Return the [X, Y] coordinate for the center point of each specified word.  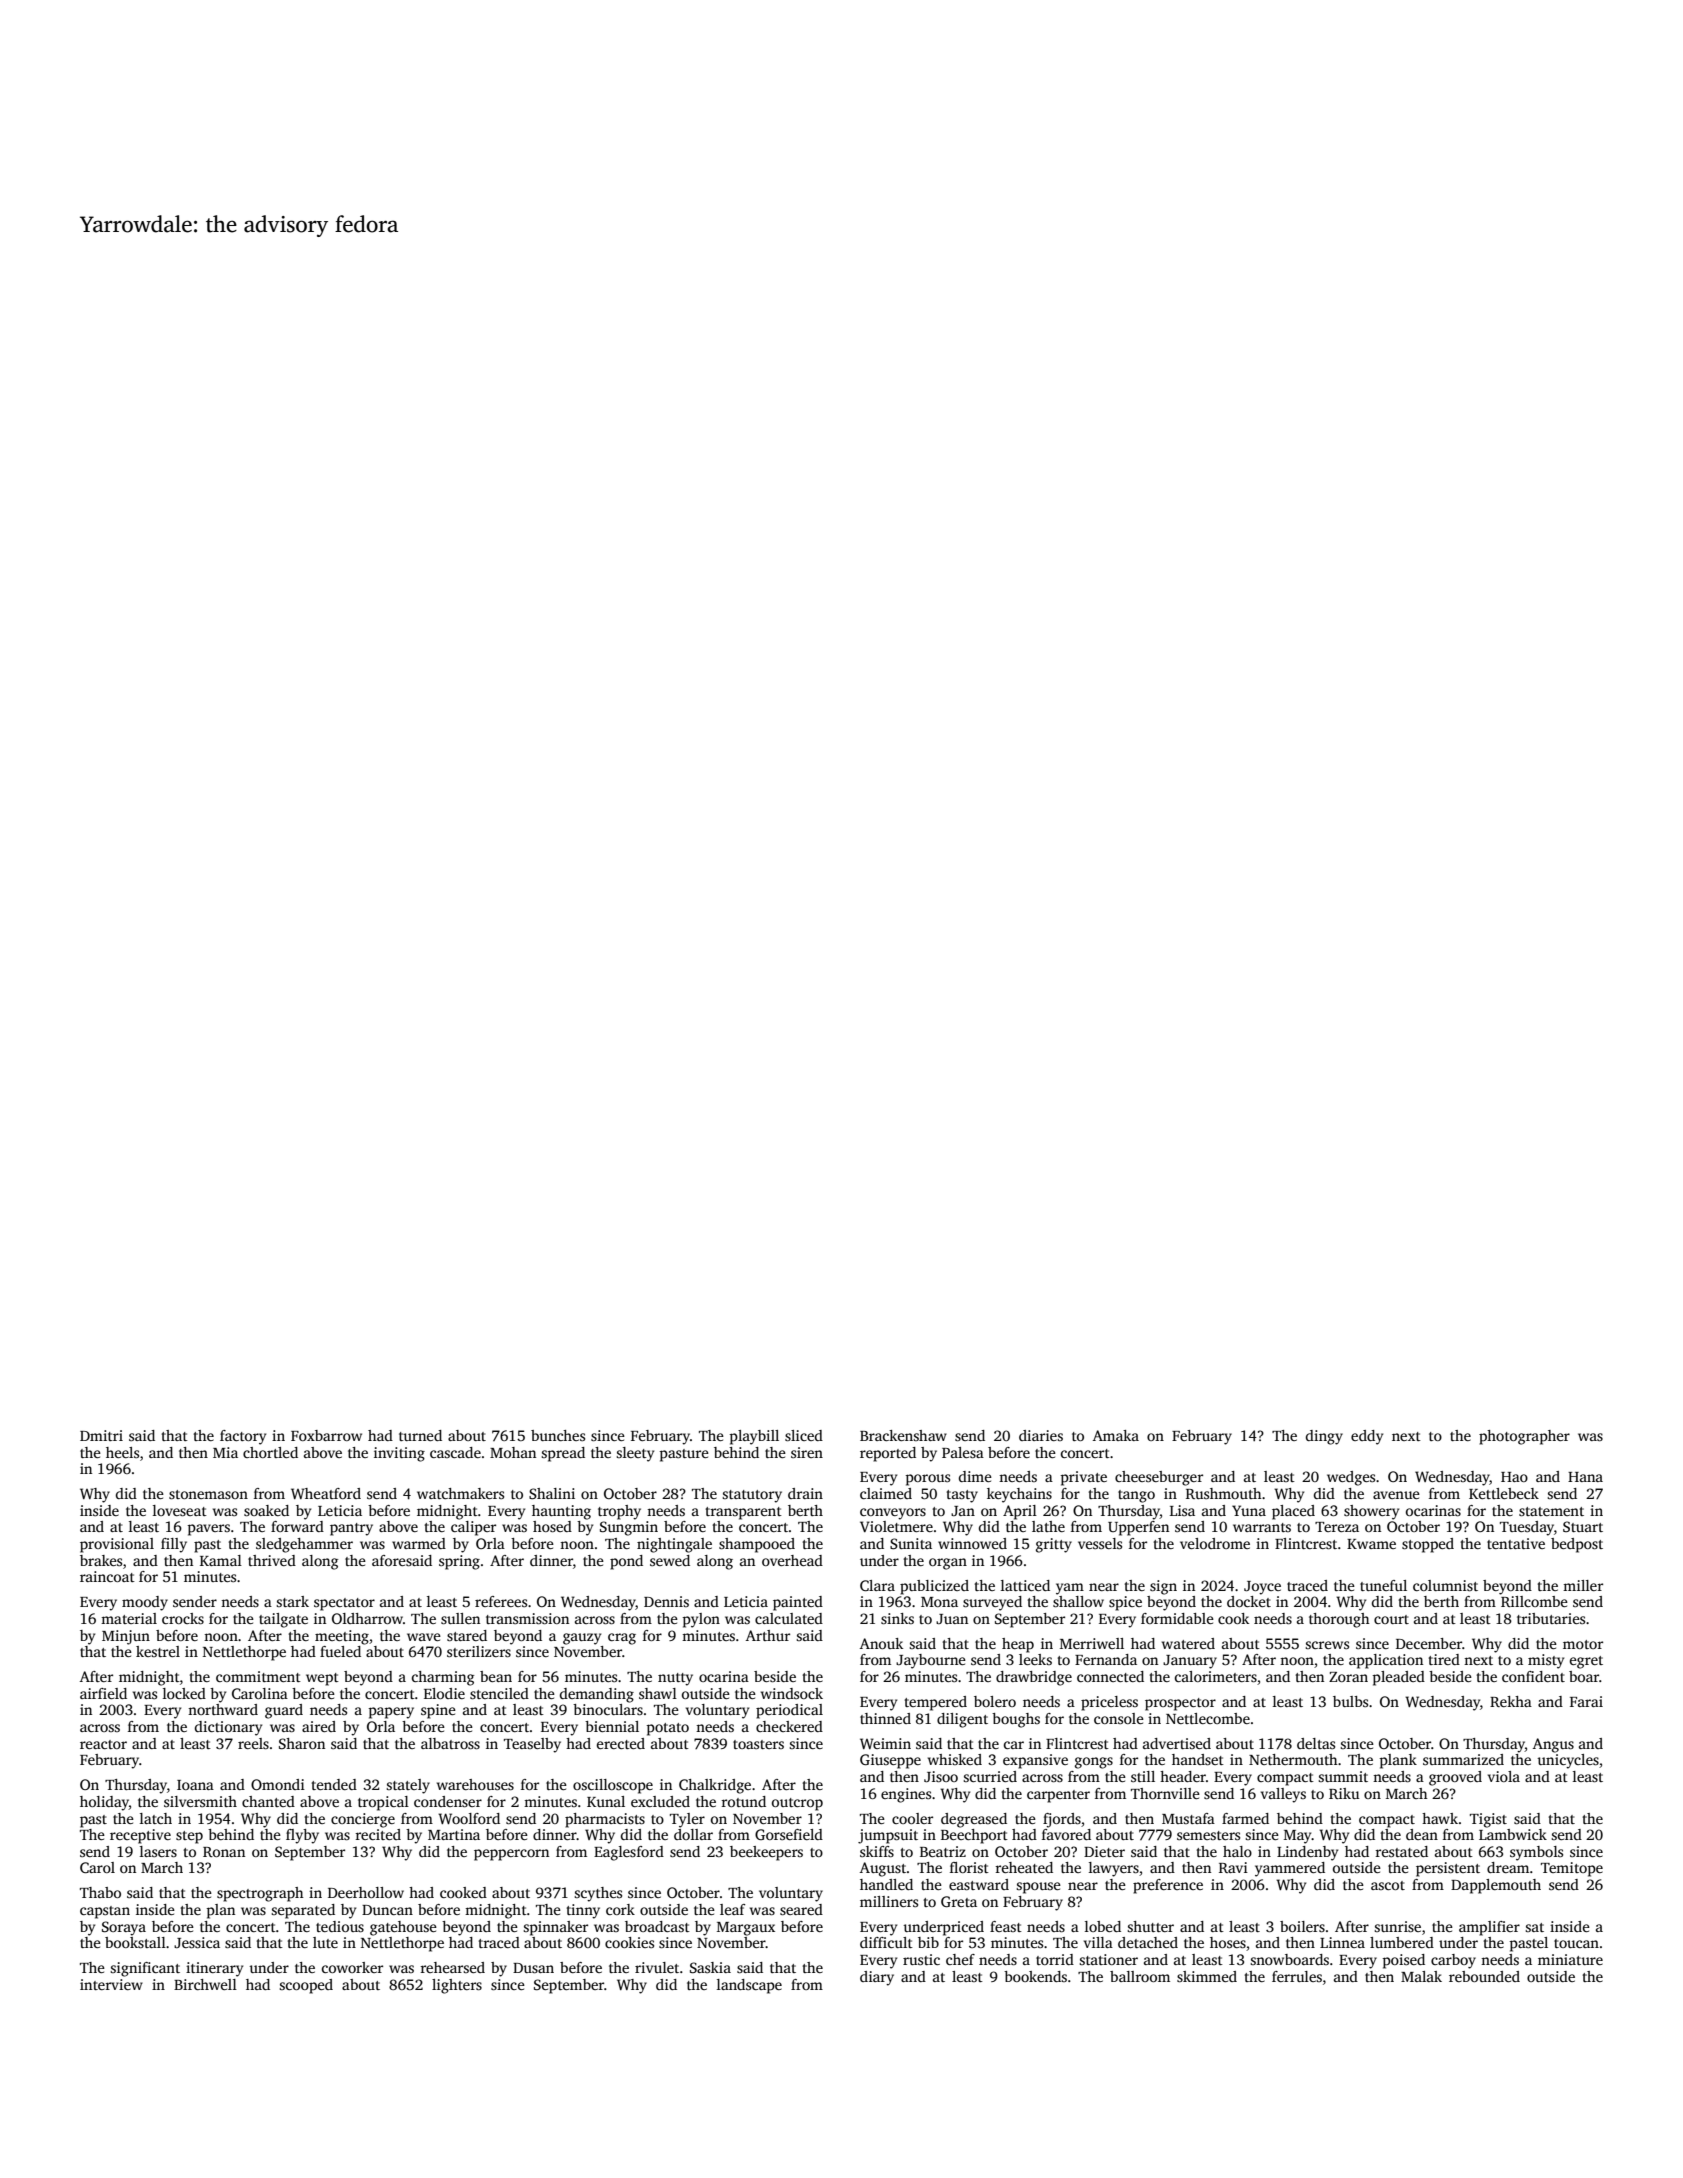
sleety [635, 1454]
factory [243, 1437]
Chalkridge [715, 1786]
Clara [877, 1585]
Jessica [197, 1942]
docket [1249, 1601]
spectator [344, 1604]
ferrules [1297, 1976]
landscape [749, 1986]
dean [1422, 1834]
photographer [1524, 1437]
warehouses [475, 1784]
